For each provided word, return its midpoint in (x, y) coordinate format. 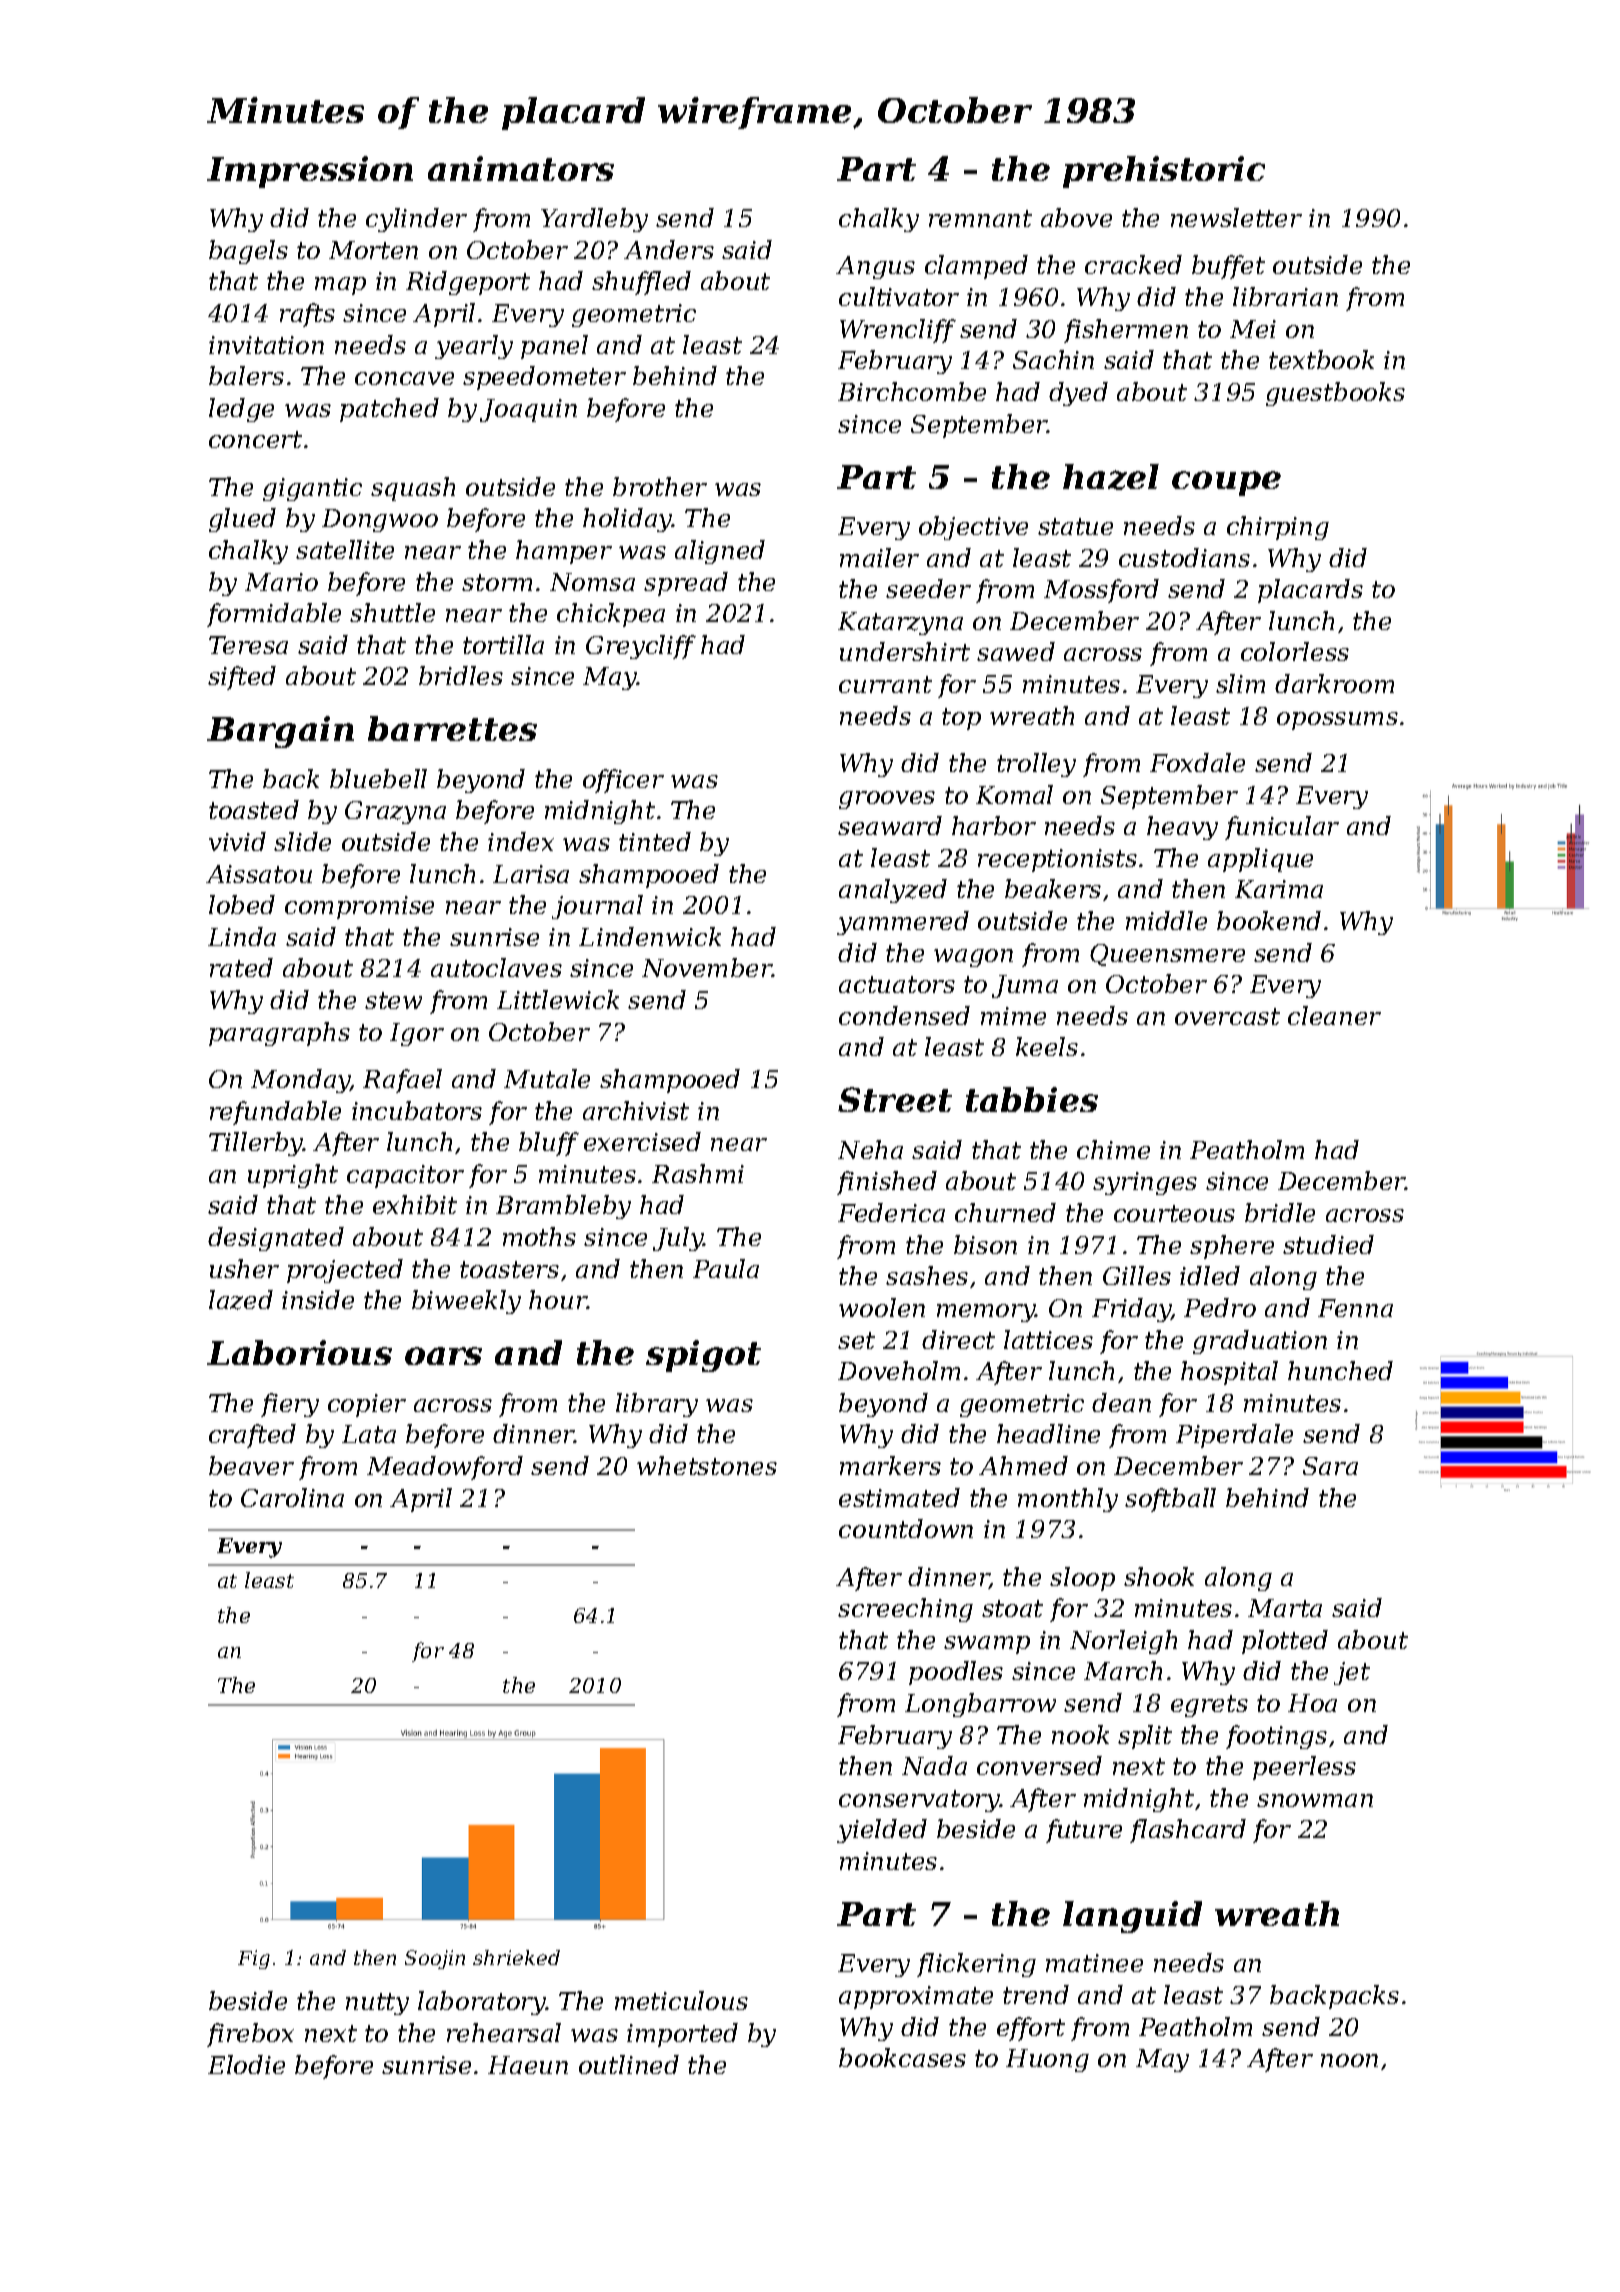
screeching (905, 1610)
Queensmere (1167, 955)
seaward (890, 825)
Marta (1285, 1608)
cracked (1133, 264)
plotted (1285, 1642)
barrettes (452, 728)
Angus (875, 267)
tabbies (1032, 1099)
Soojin (435, 1959)
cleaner (1334, 1015)
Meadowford (445, 1468)
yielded (882, 1831)
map (340, 286)
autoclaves (496, 967)
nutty (377, 2004)
